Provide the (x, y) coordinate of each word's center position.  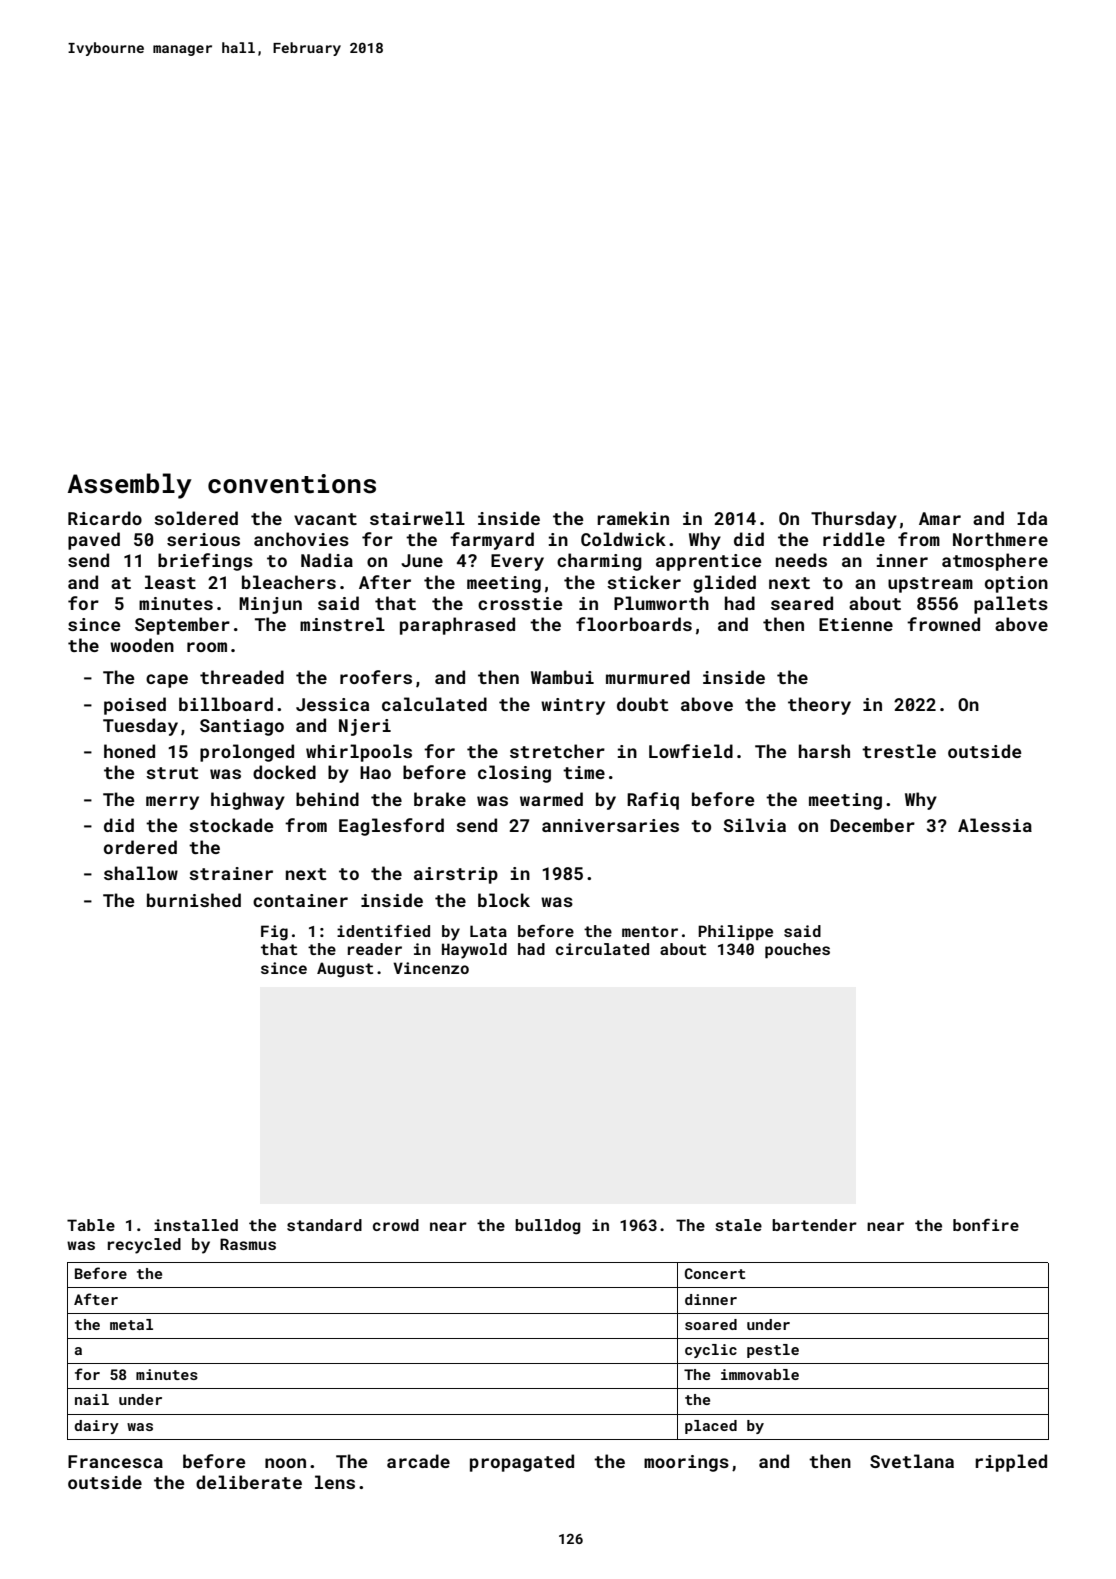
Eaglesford (391, 827)
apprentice (708, 562)
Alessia (995, 825)
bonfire (986, 1225)
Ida (1032, 518)
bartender (814, 1225)
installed (196, 1225)
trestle (899, 751)
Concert (715, 1273)
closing (514, 774)
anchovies (301, 539)
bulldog (548, 1227)
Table (91, 1225)
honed (129, 751)
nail (92, 1399)
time (584, 772)
